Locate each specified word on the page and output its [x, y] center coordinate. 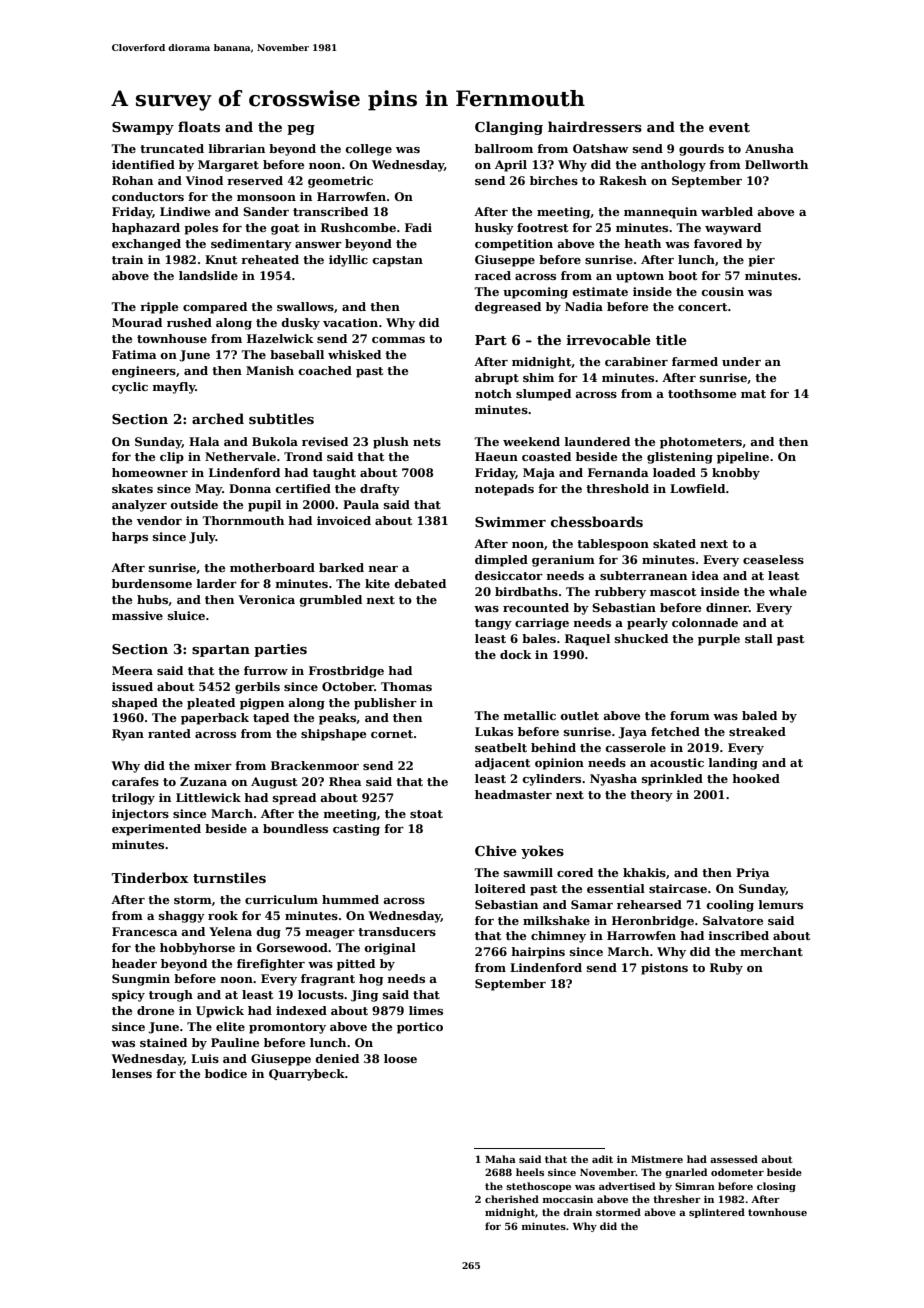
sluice [186, 615]
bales [539, 638]
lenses [132, 1073]
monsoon [266, 198]
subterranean [643, 575]
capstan [398, 261]
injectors [140, 815]
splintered [717, 1213]
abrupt [497, 379]
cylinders [552, 780]
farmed [695, 361]
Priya [753, 874]
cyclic [130, 388]
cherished [512, 1199]
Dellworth [776, 164]
